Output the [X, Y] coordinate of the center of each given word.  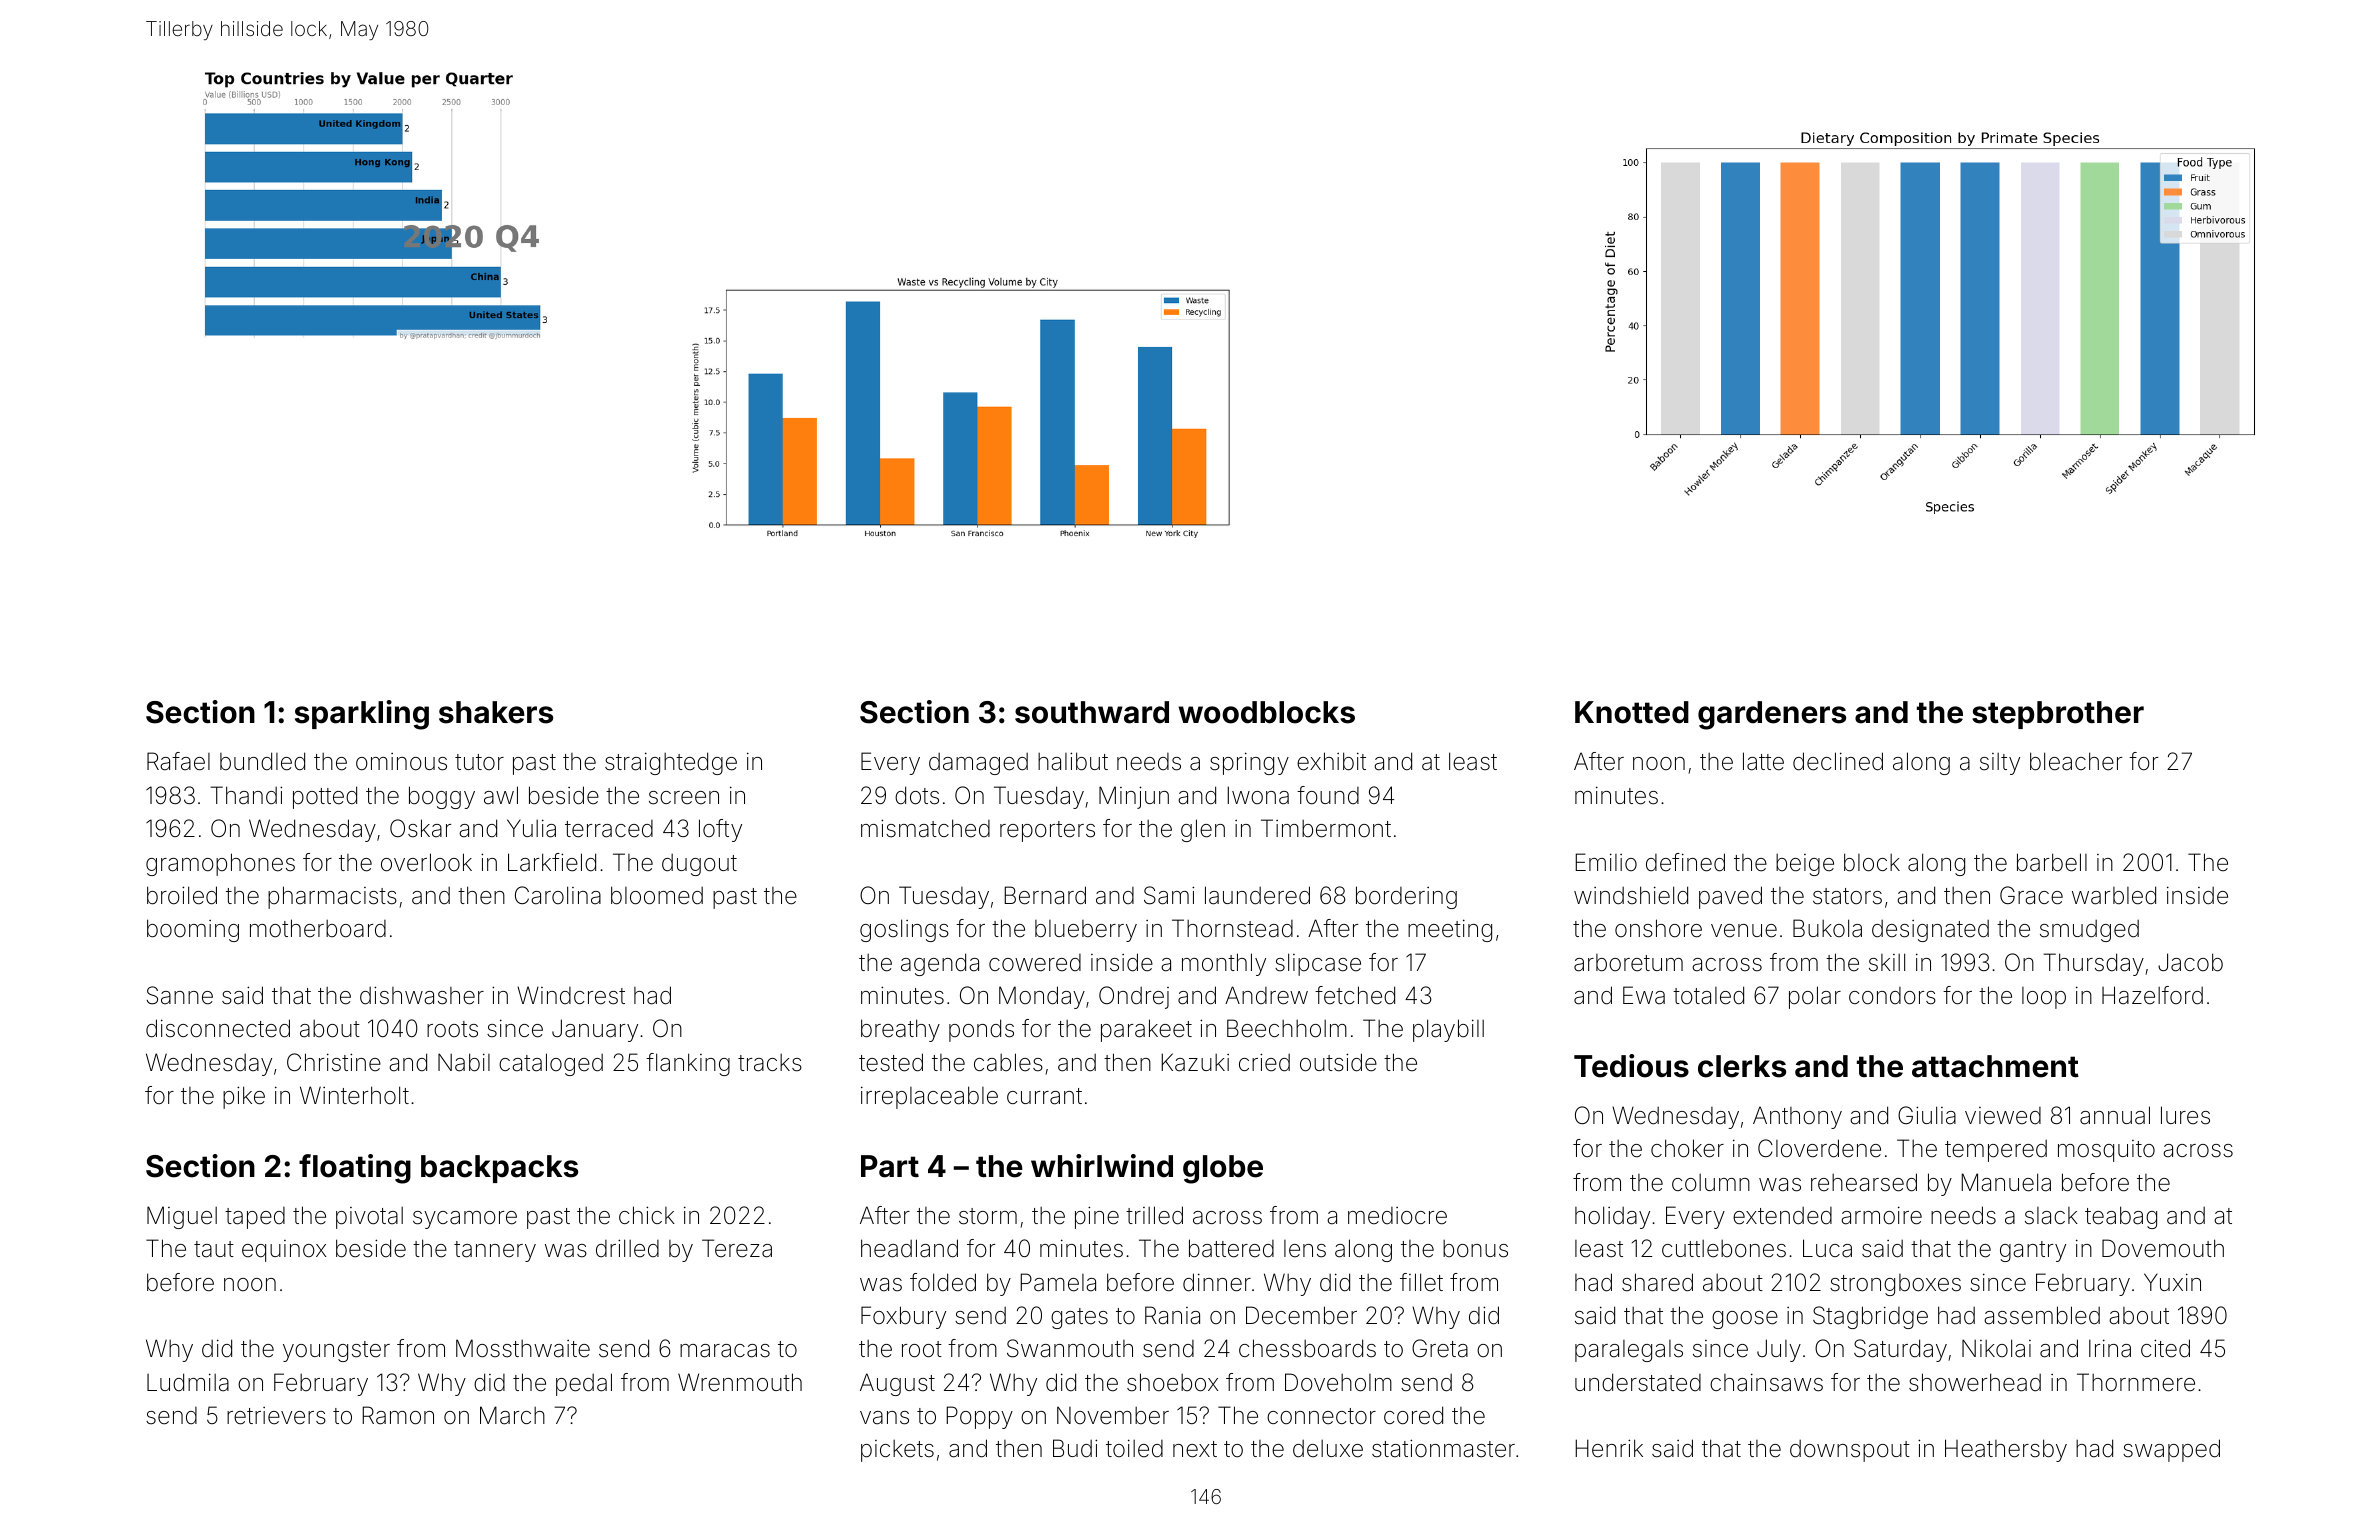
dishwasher [422, 995]
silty [2000, 764]
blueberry [1086, 931]
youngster [336, 1351]
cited [2165, 1348]
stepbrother [2058, 715]
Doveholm [1338, 1382]
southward [1092, 712]
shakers [496, 712]
